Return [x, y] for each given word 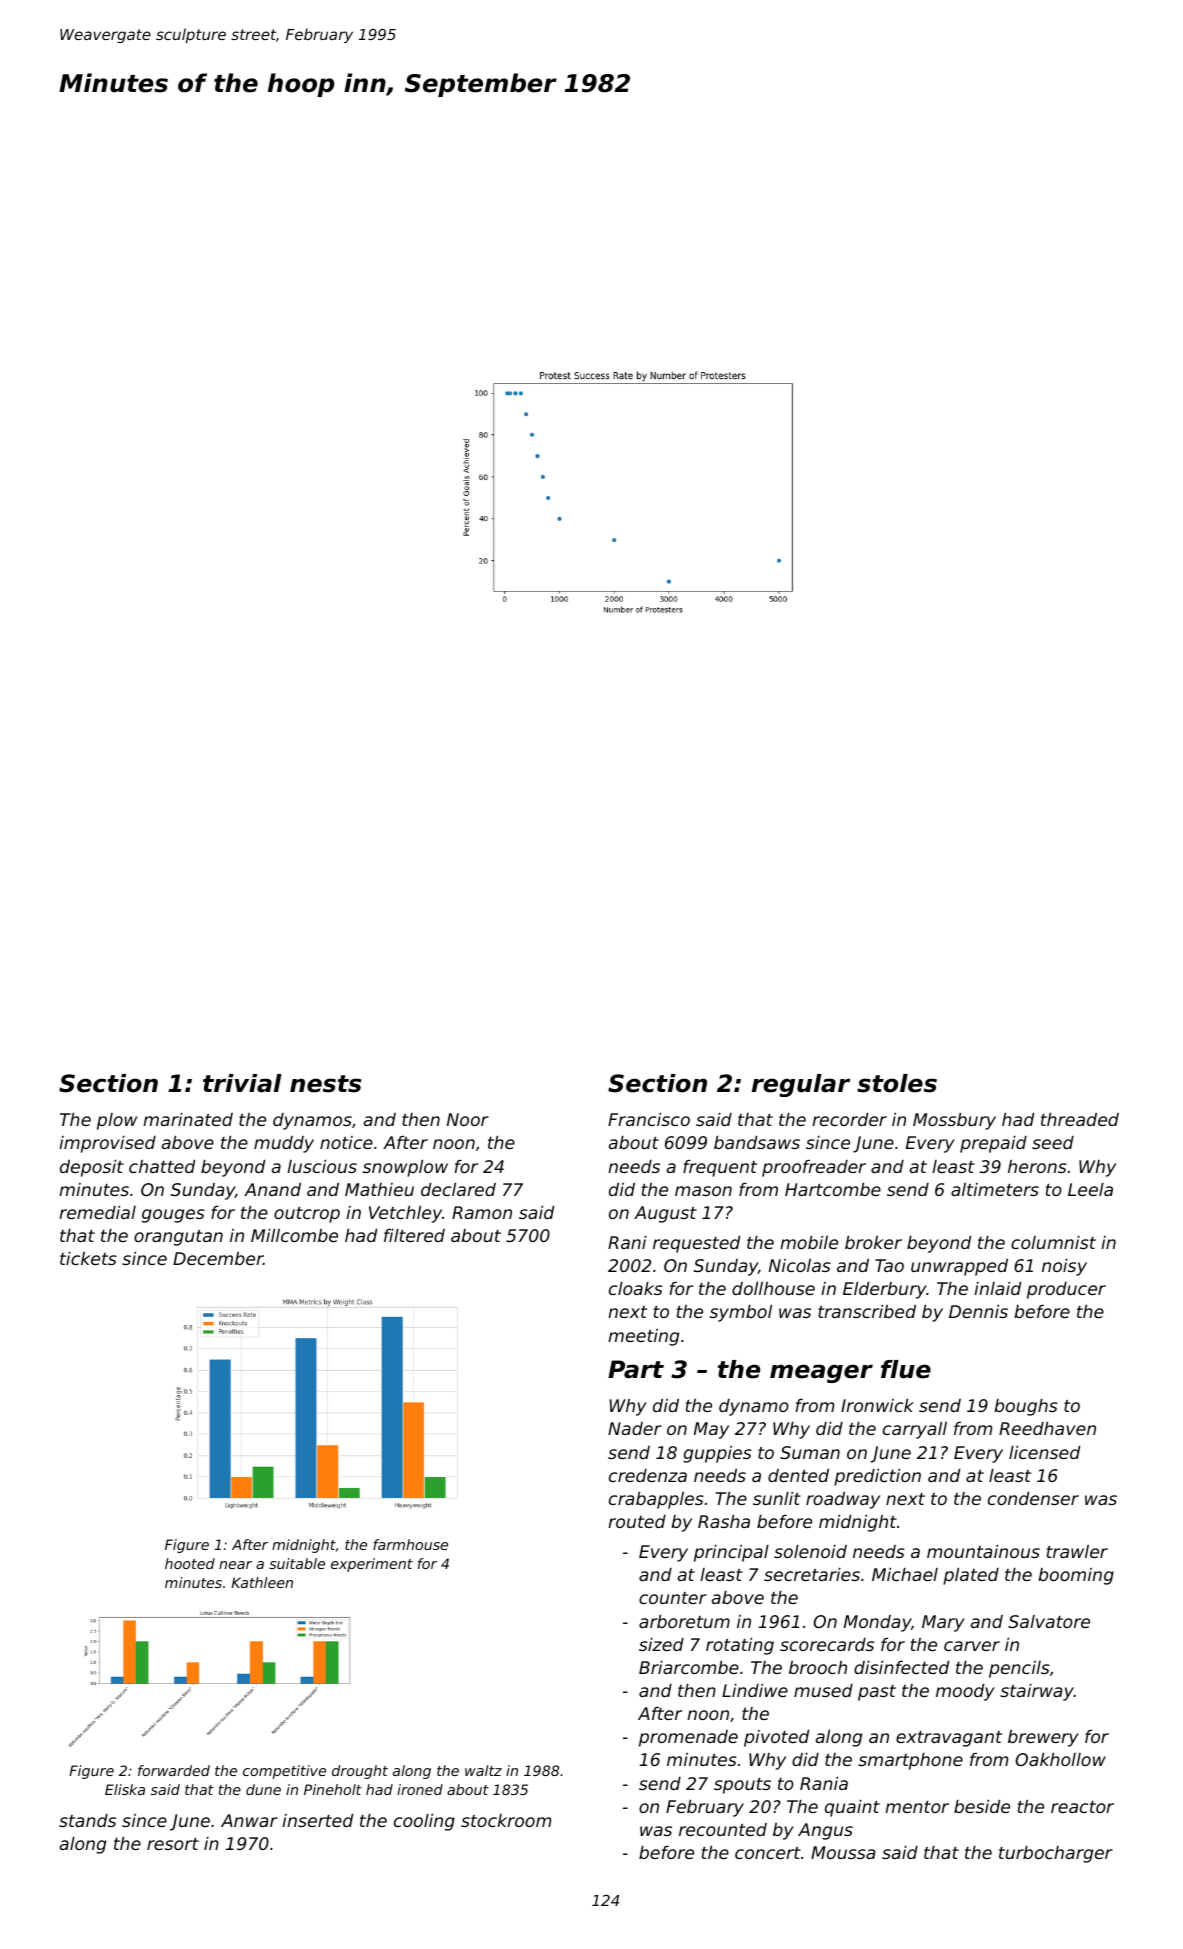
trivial [242, 1083]
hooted [190, 1563]
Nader [635, 1428]
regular [801, 1085]
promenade [688, 1738]
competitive [284, 1772]
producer [1066, 1290]
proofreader [814, 1168]
